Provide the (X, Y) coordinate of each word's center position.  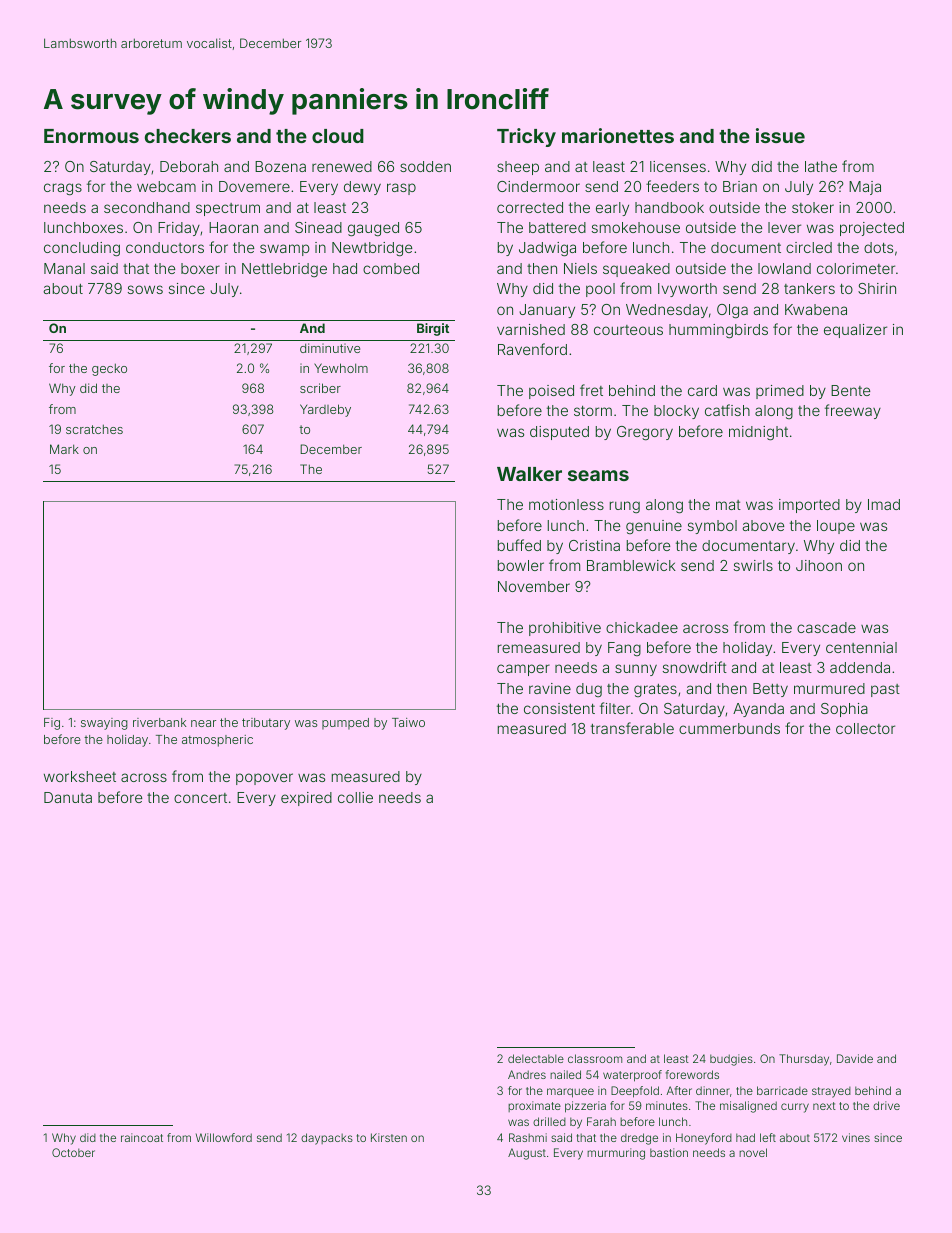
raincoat (142, 1137)
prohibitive (565, 629)
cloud (338, 136)
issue (780, 135)
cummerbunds (729, 728)
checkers (188, 136)
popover (264, 779)
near (203, 723)
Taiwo (408, 722)
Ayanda (758, 710)
